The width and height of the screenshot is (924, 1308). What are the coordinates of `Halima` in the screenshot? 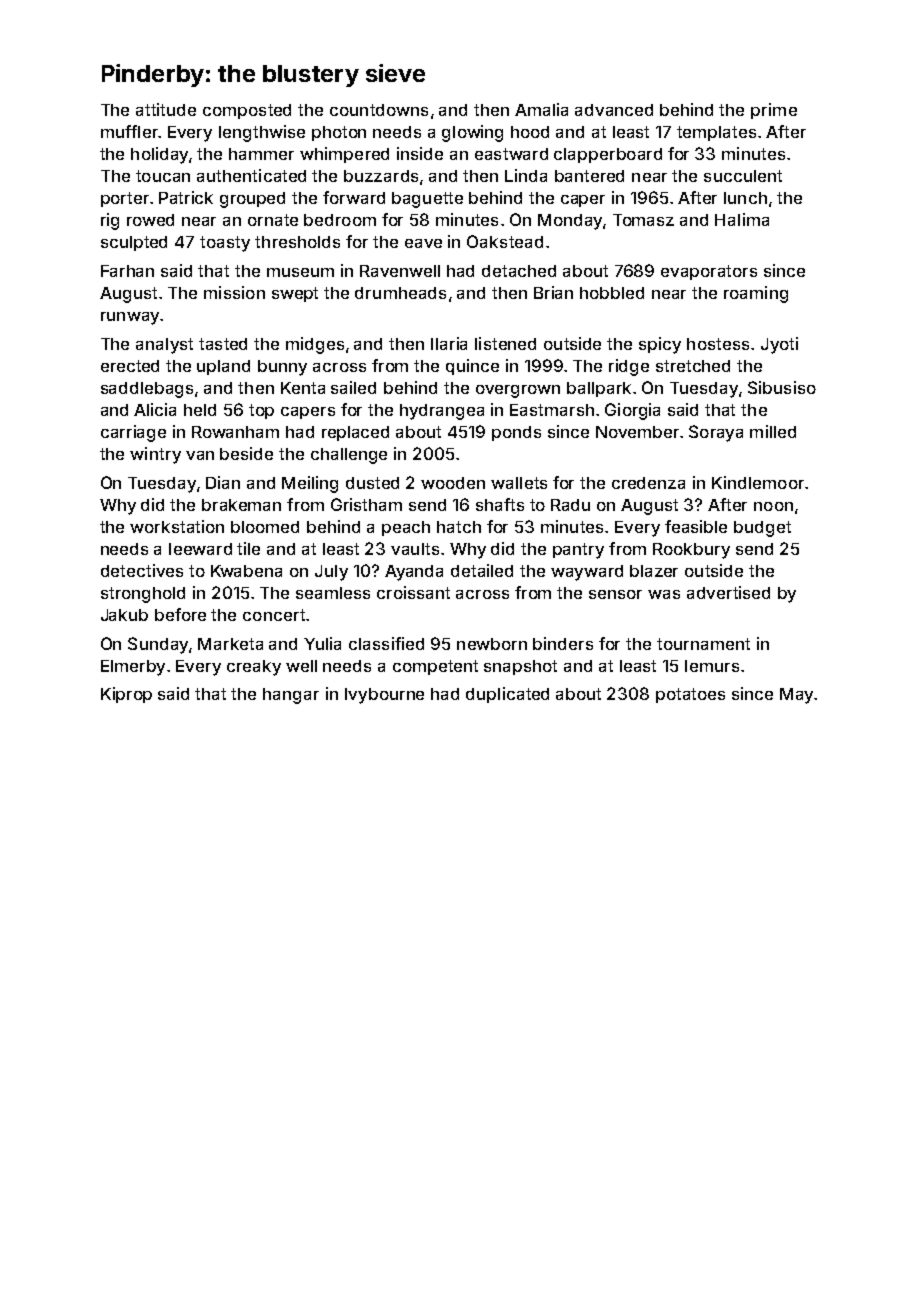 It's located at (742, 219).
